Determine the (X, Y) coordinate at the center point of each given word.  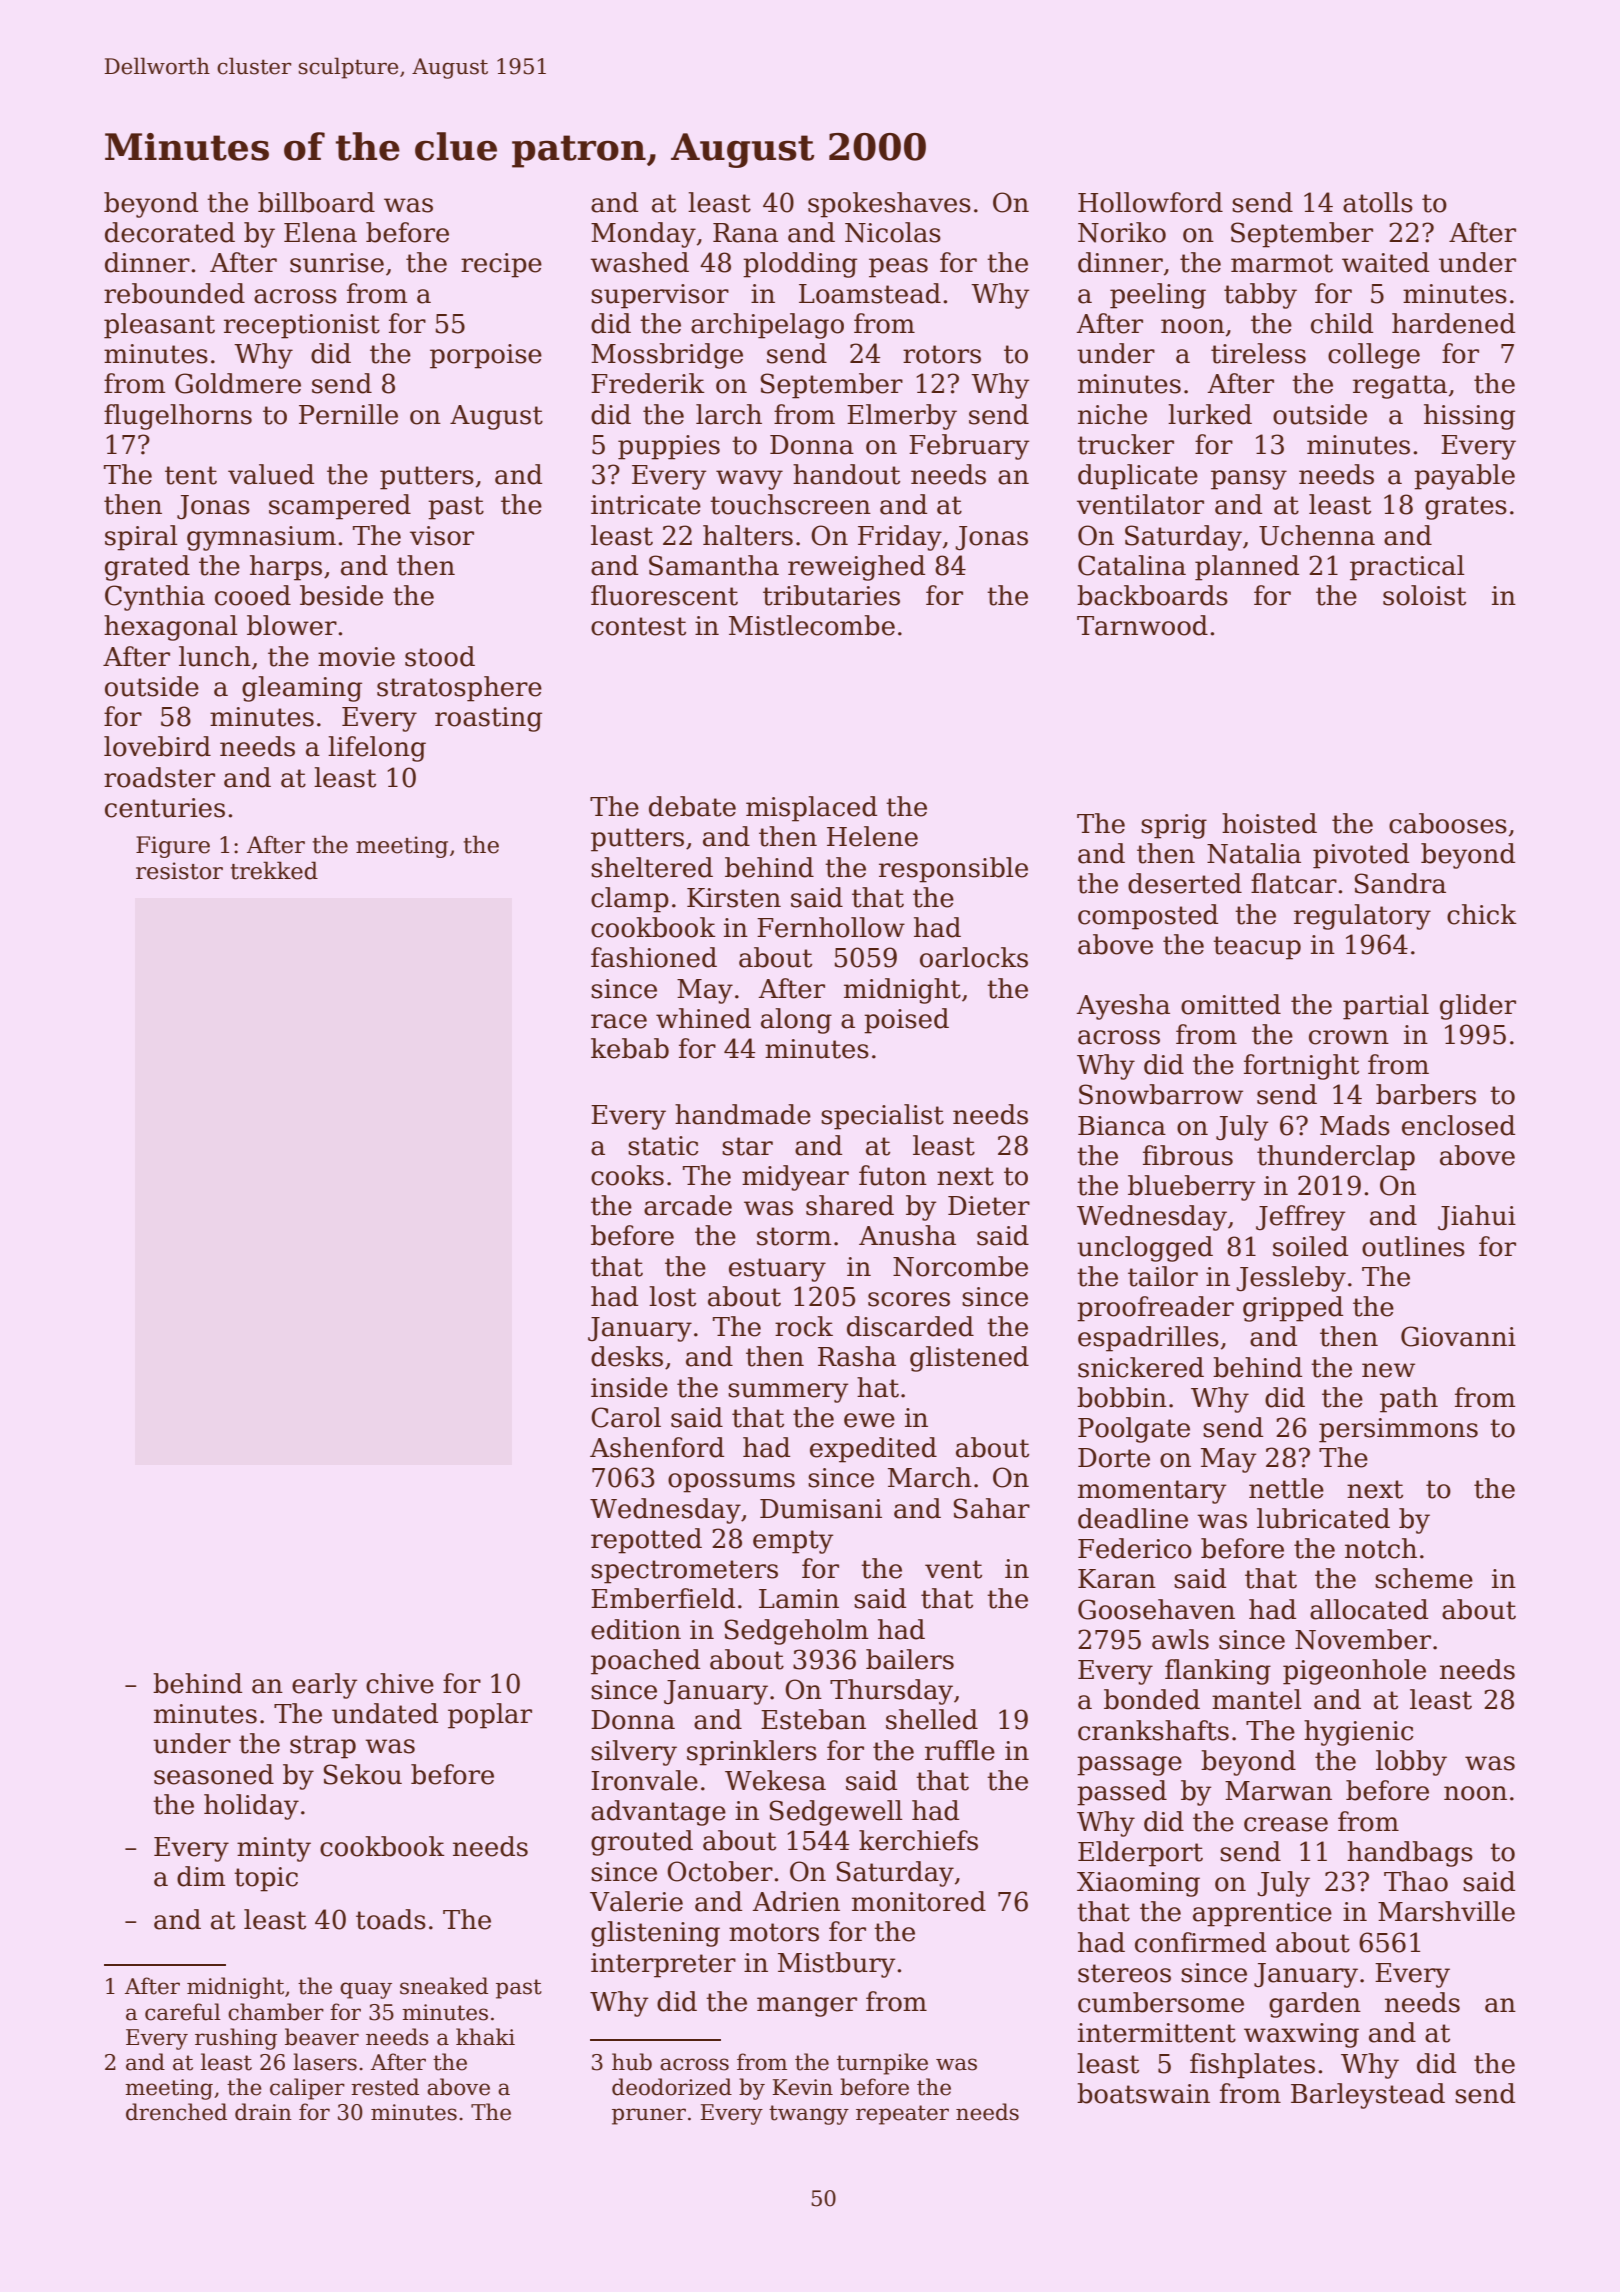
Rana (745, 233)
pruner (649, 2116)
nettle (1286, 1488)
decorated (170, 232)
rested (385, 2087)
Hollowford (1150, 202)
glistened (969, 1359)
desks (627, 1356)
